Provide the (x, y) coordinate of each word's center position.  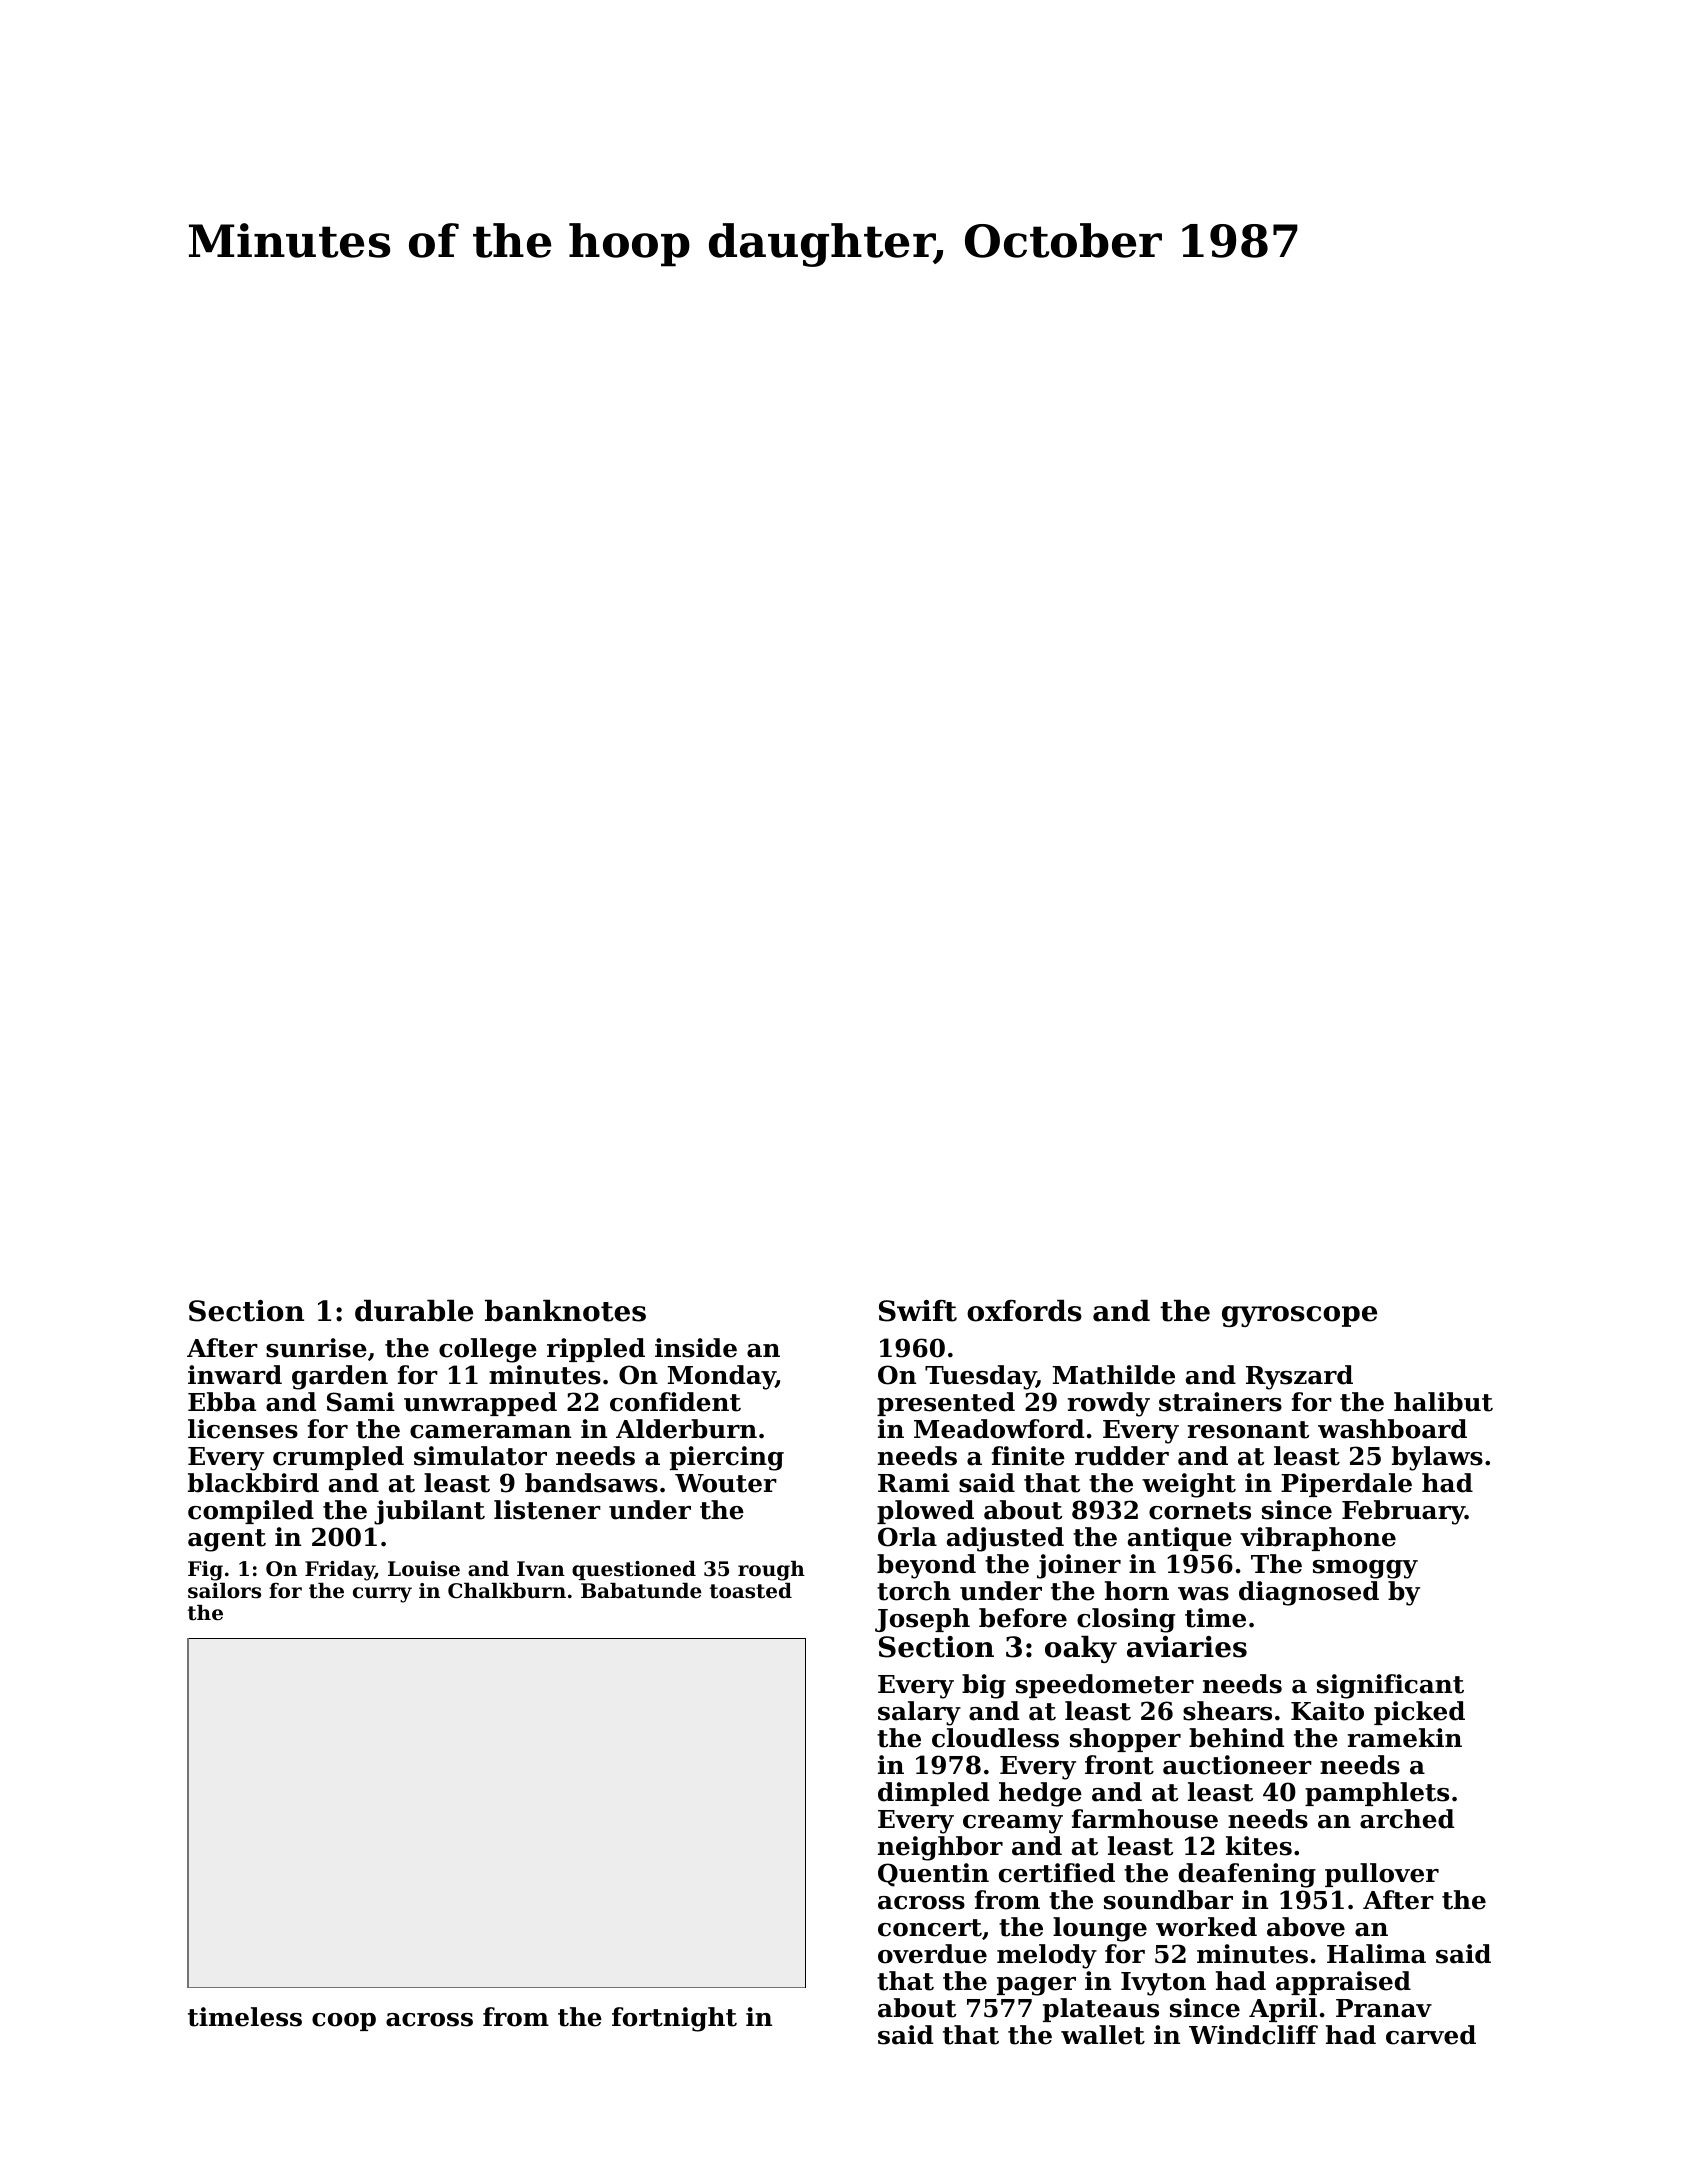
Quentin (933, 1875)
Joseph (922, 1620)
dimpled (933, 1794)
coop (344, 2022)
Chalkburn (507, 1591)
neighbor (940, 1848)
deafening (1247, 1875)
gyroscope (1299, 1316)
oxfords (1024, 1310)
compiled (251, 1512)
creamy (1013, 1824)
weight (1189, 1485)
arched (1407, 1819)
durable (414, 1310)
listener (547, 1510)
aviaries (1187, 1647)
